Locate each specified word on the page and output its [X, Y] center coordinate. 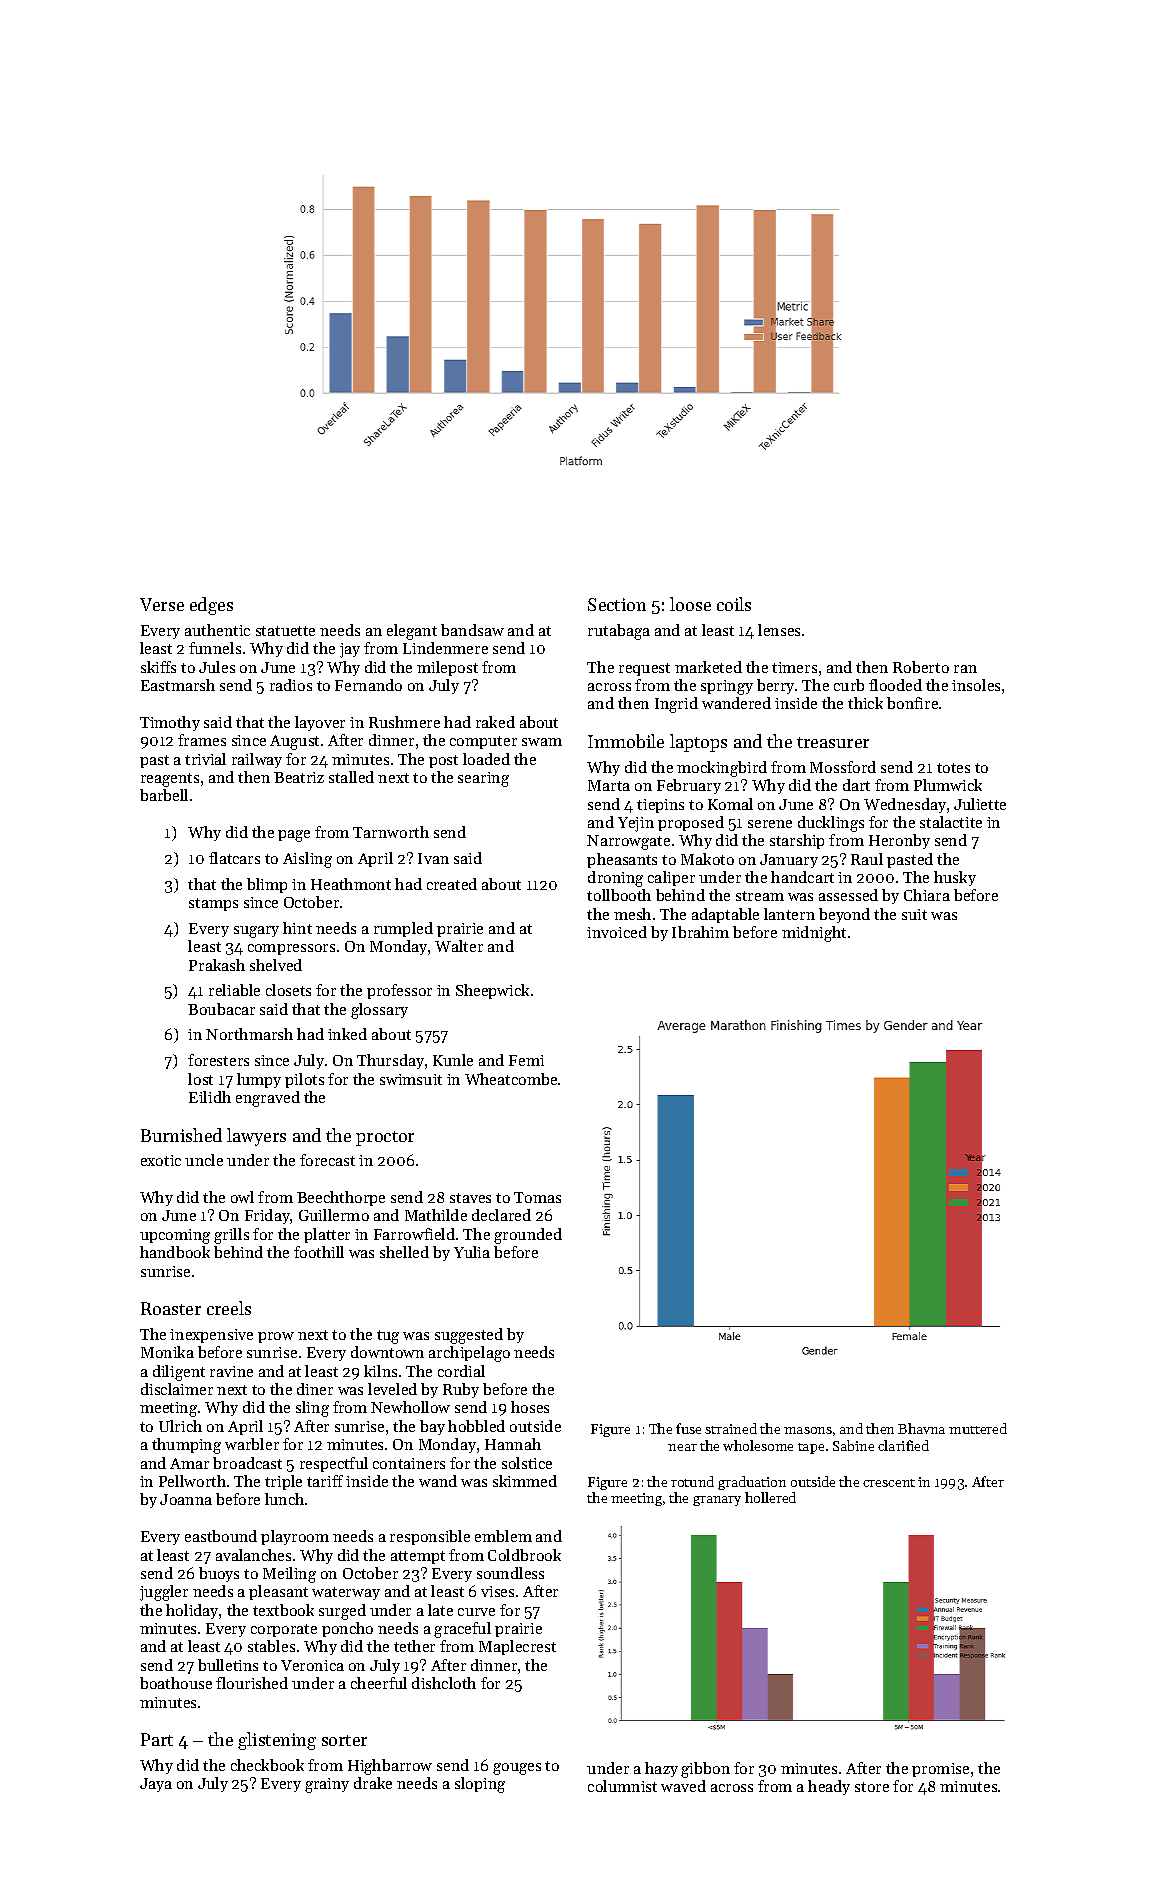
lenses [779, 630]
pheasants [622, 860]
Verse [162, 604]
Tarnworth [391, 832]
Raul [867, 859]
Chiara [927, 895]
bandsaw [472, 630]
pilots [304, 1080]
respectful [334, 1464]
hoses [530, 1407]
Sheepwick [492, 991]
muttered [978, 1428]
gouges [517, 1769]
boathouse [176, 1683]
